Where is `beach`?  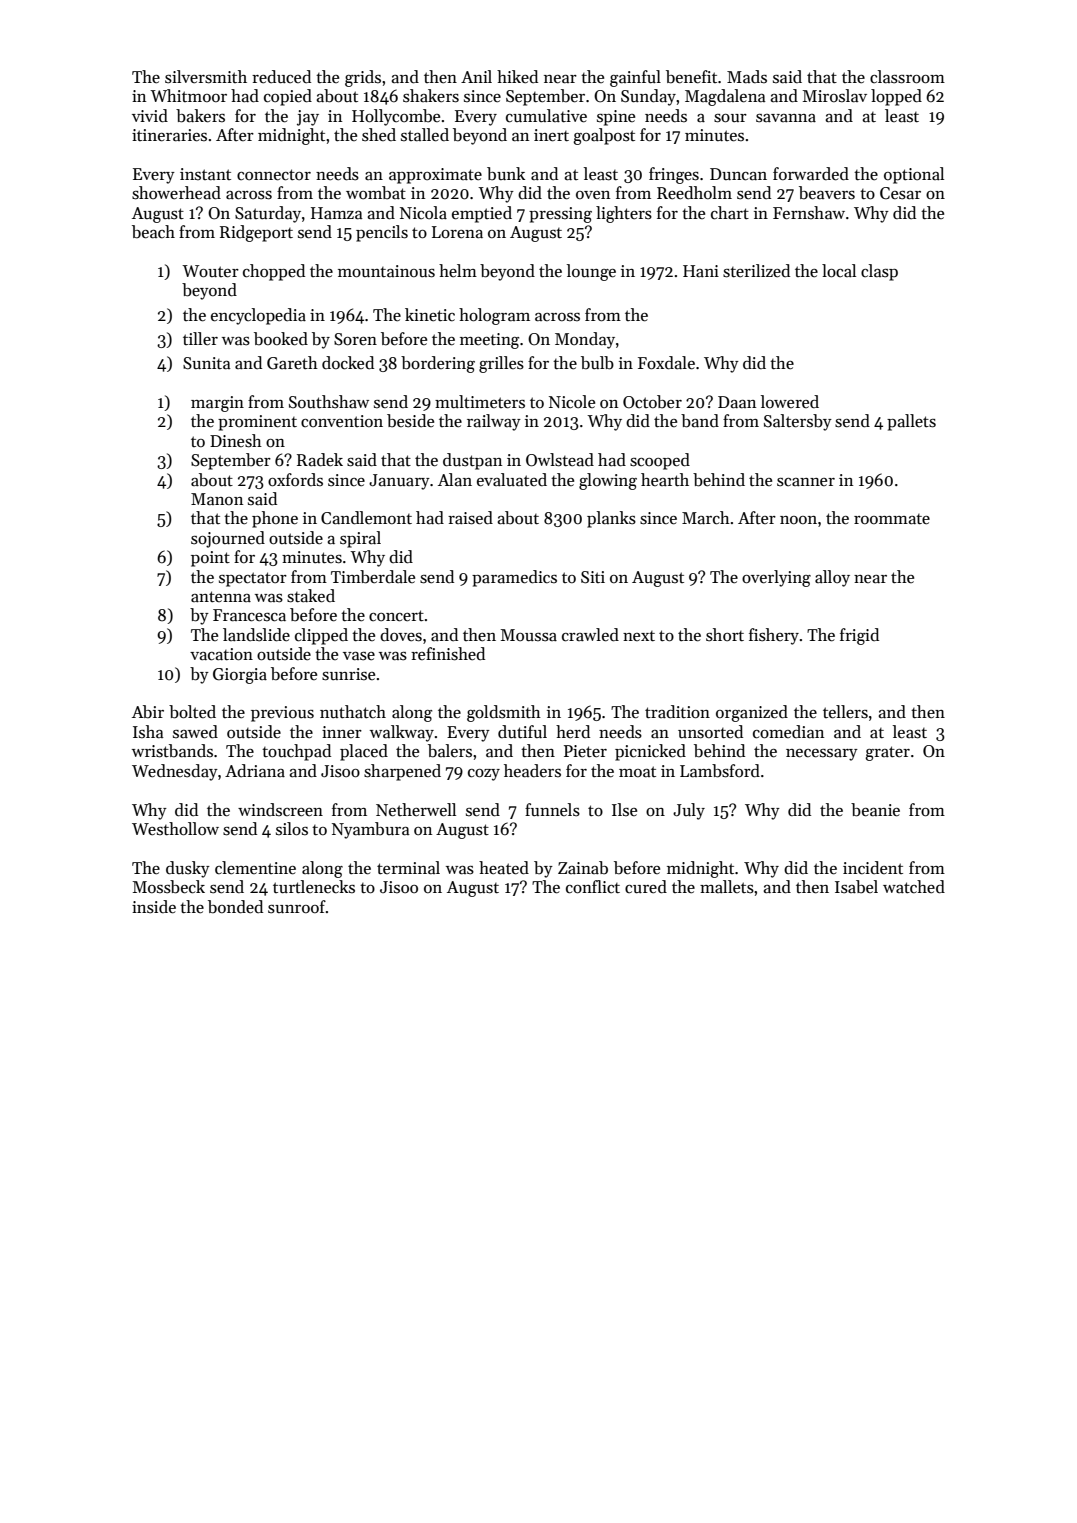
beach is located at coordinates (153, 232).
